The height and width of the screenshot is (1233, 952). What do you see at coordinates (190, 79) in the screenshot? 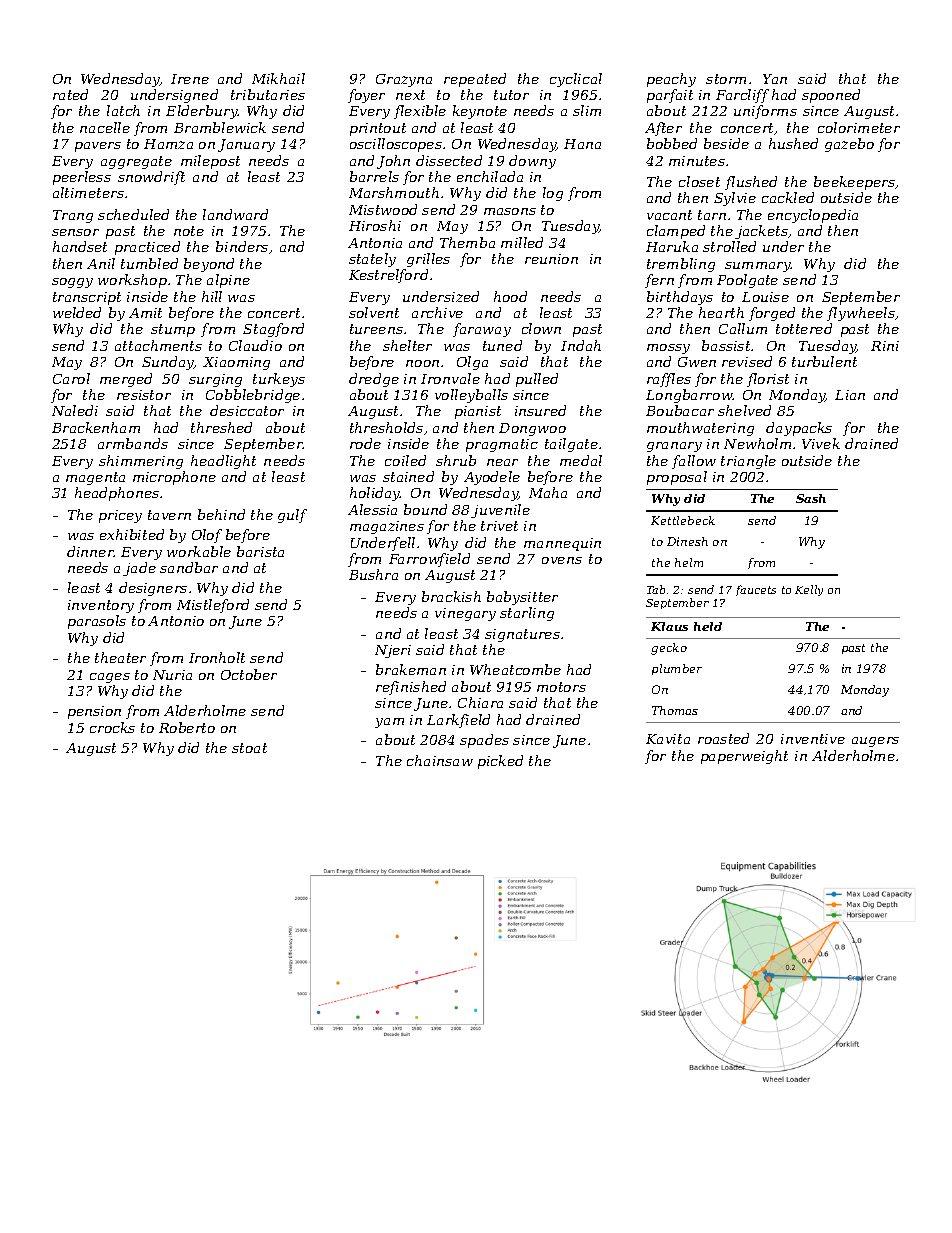
I see `Irene` at bounding box center [190, 79].
